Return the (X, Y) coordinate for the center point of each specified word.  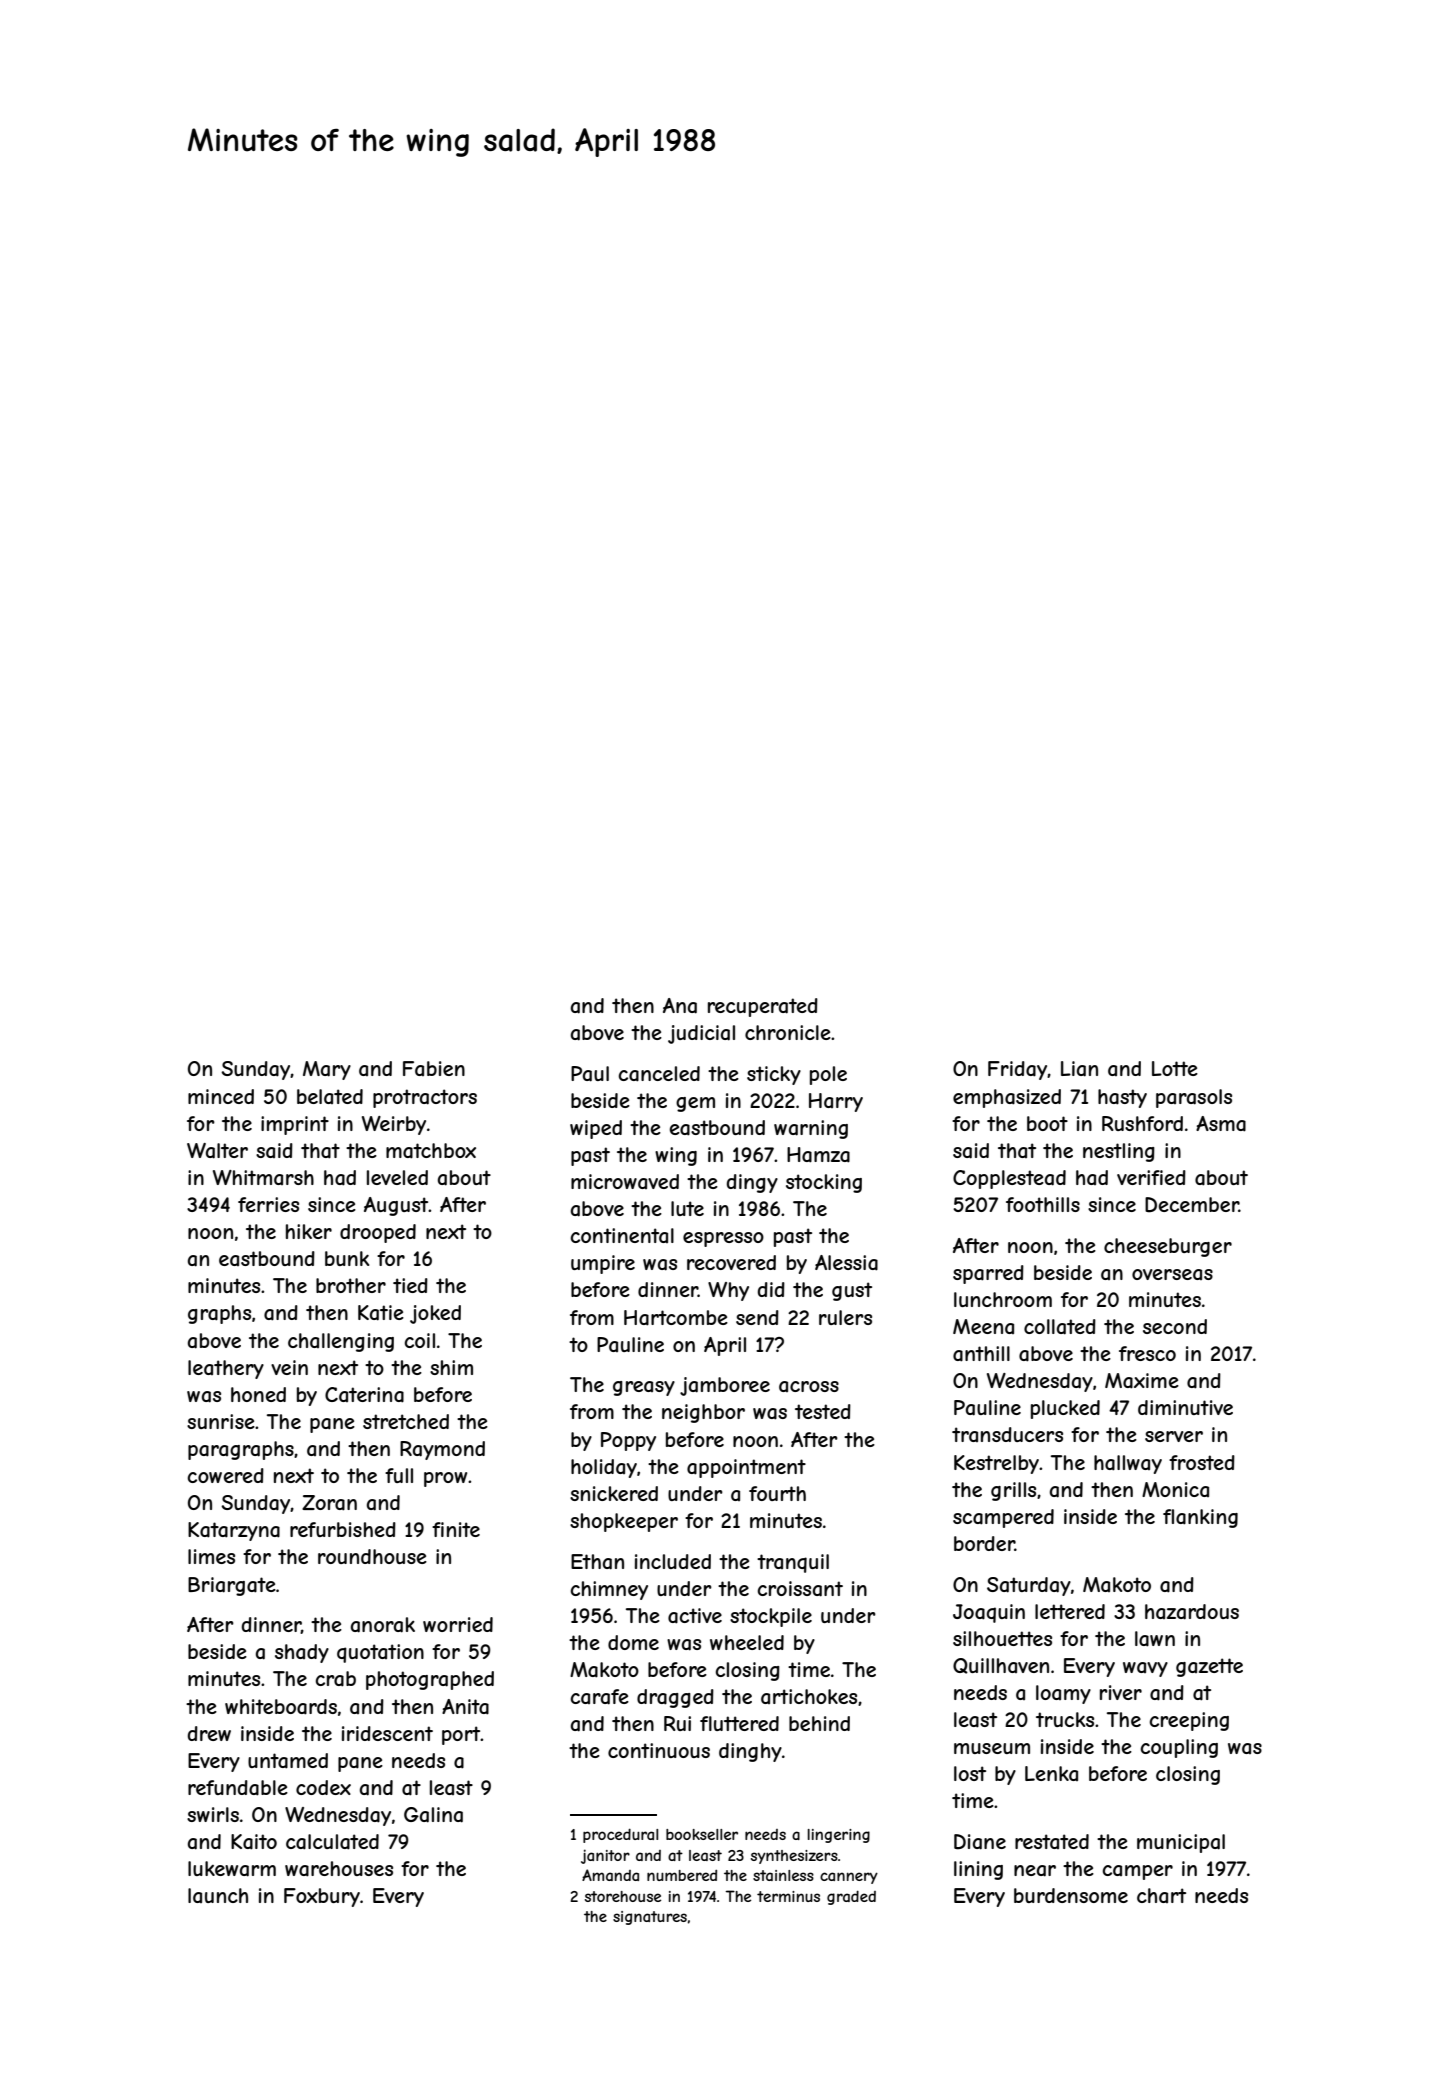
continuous (659, 1750)
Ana (680, 1006)
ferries (268, 1204)
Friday (1018, 1070)
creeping (1189, 1721)
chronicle (788, 1032)
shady (302, 1653)
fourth (777, 1493)
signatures (650, 1918)
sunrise (221, 1421)
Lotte (1175, 1068)
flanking (1200, 1518)
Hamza (818, 1155)
